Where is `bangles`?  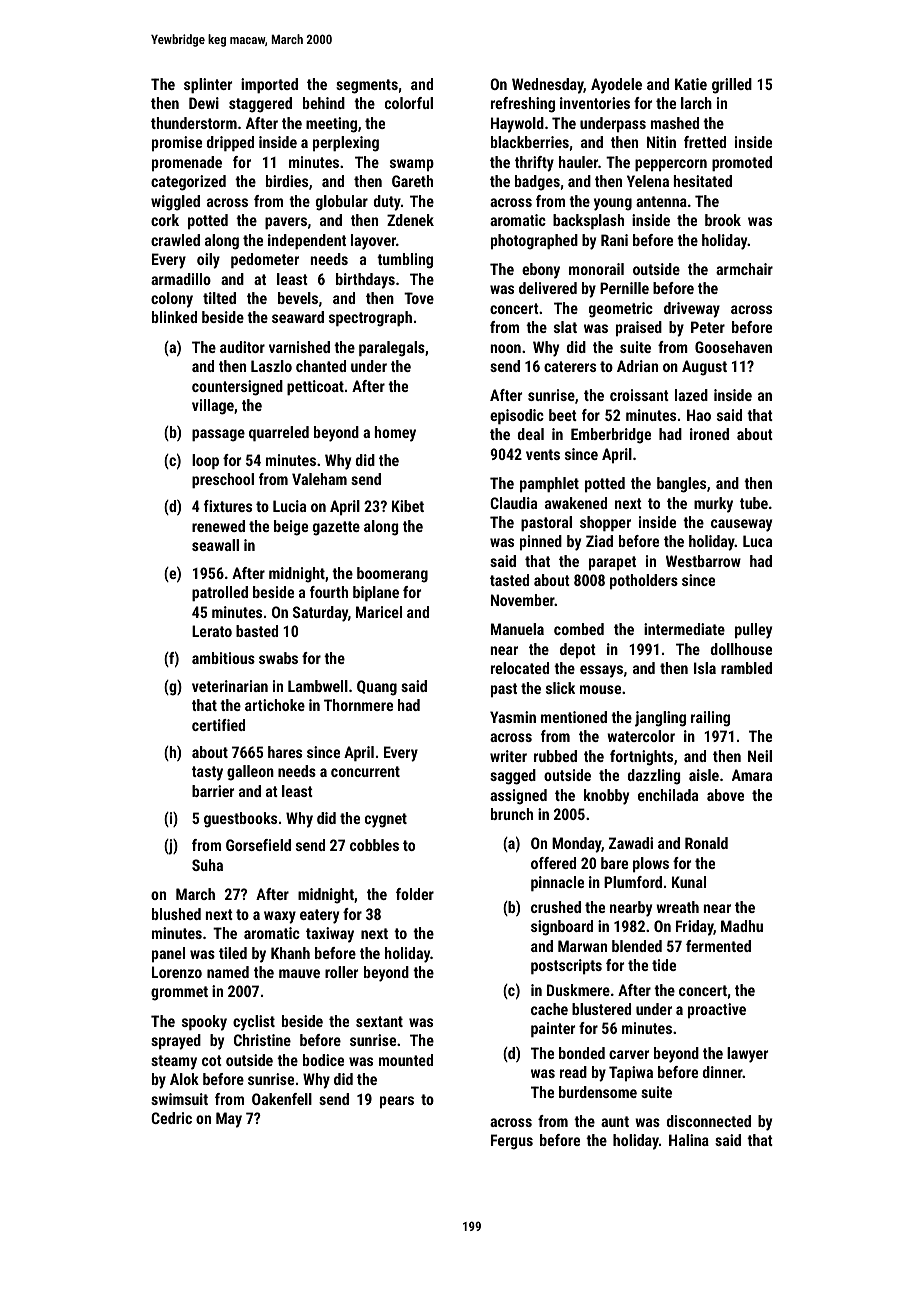
bangles is located at coordinates (681, 485).
